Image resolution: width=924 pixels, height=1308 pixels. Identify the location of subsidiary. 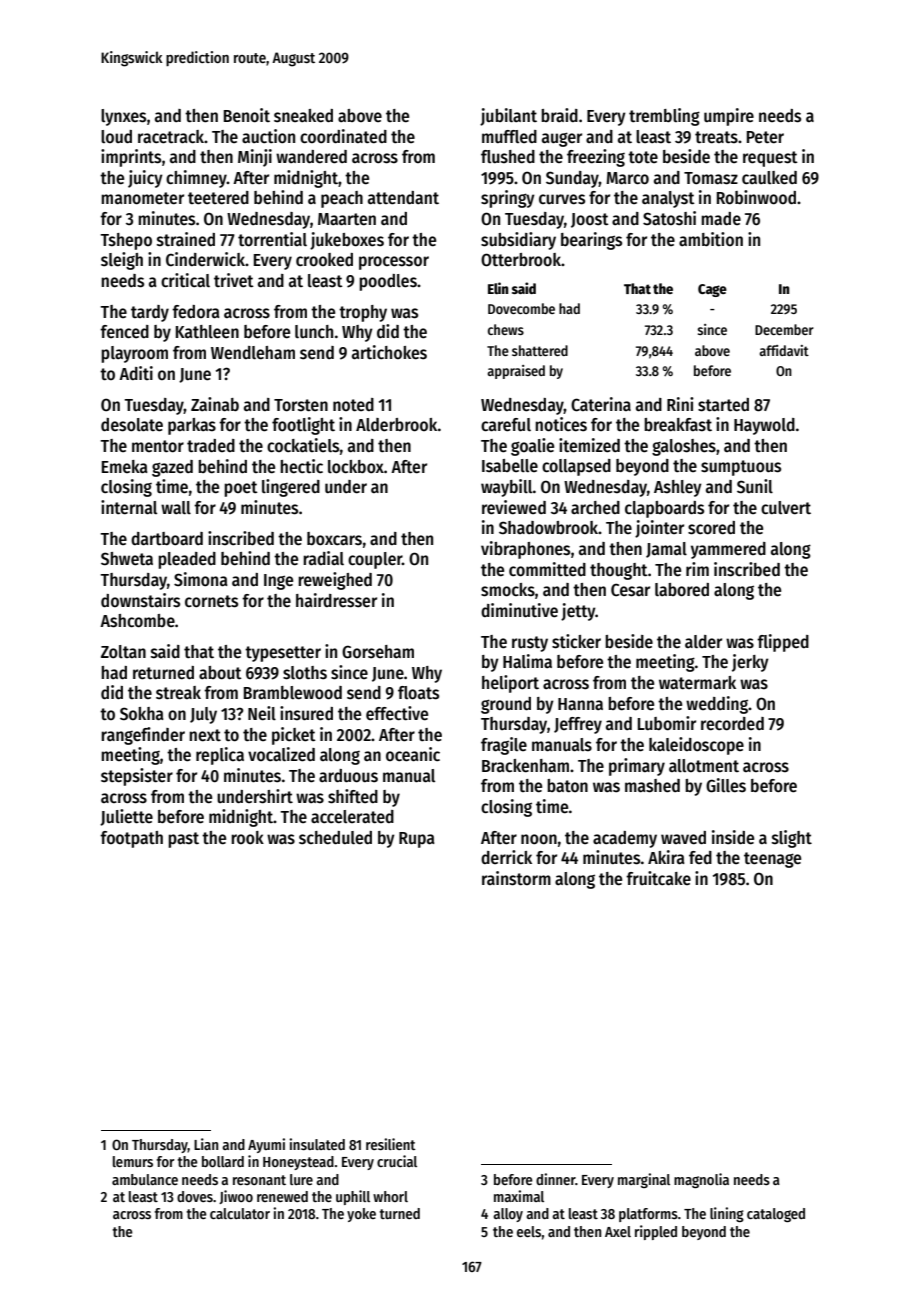
(518, 241).
